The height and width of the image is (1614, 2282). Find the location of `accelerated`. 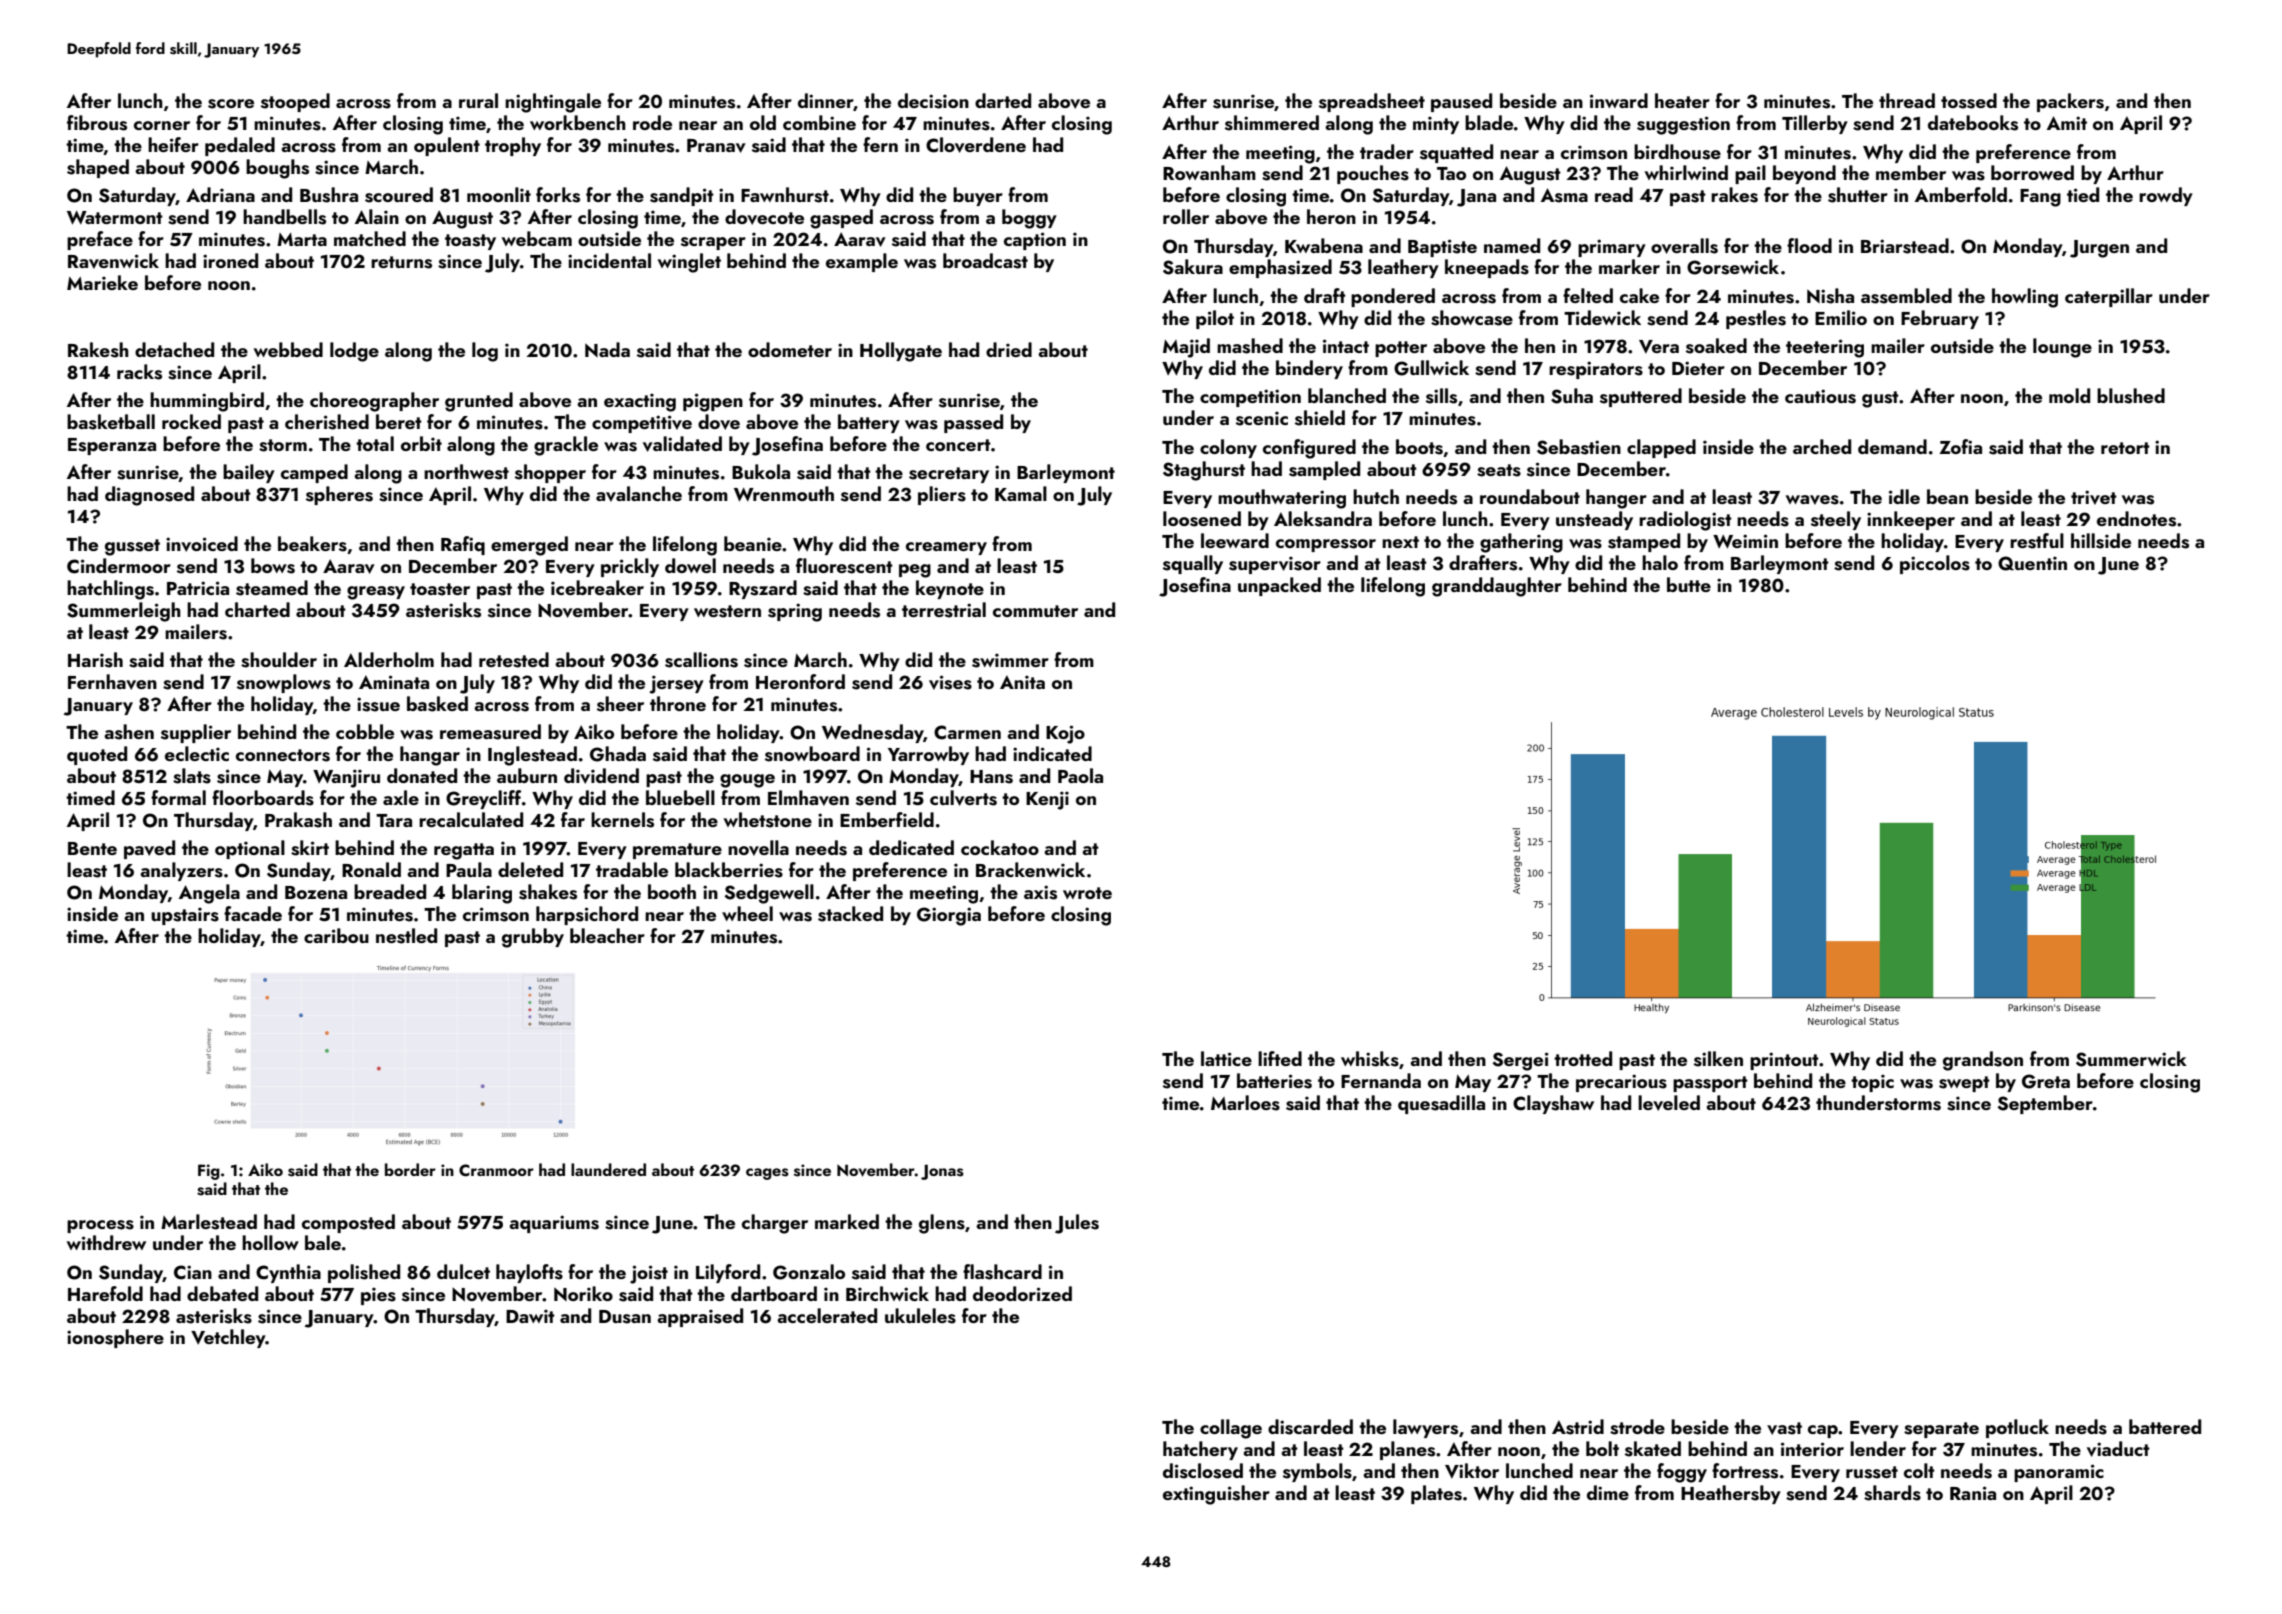

accelerated is located at coordinates (827, 1315).
